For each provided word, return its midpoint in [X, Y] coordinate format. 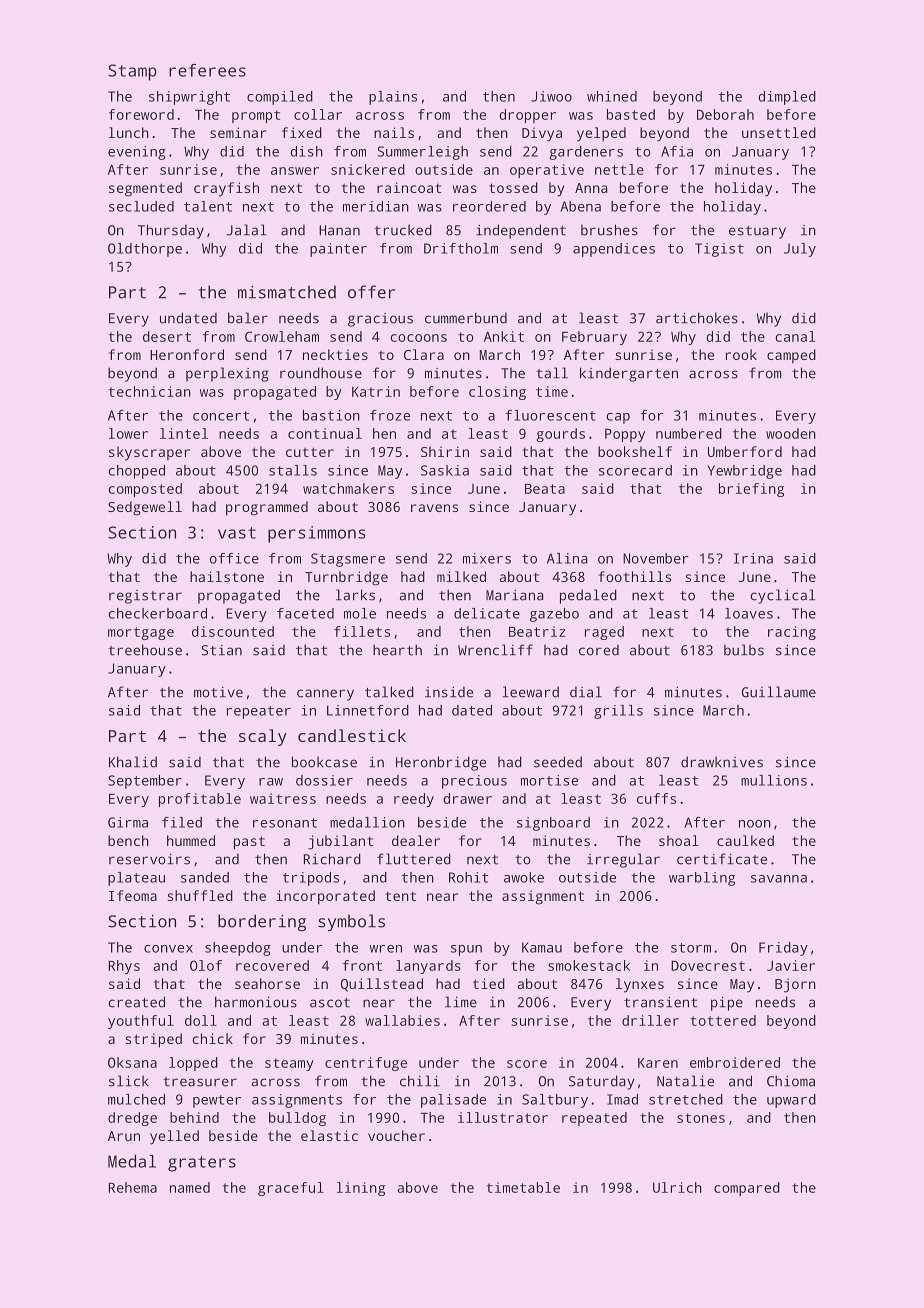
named [190, 1187]
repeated [594, 1119]
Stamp [132, 72]
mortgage [141, 633]
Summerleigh [422, 153]
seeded [558, 762]
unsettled [779, 132]
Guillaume [779, 692]
